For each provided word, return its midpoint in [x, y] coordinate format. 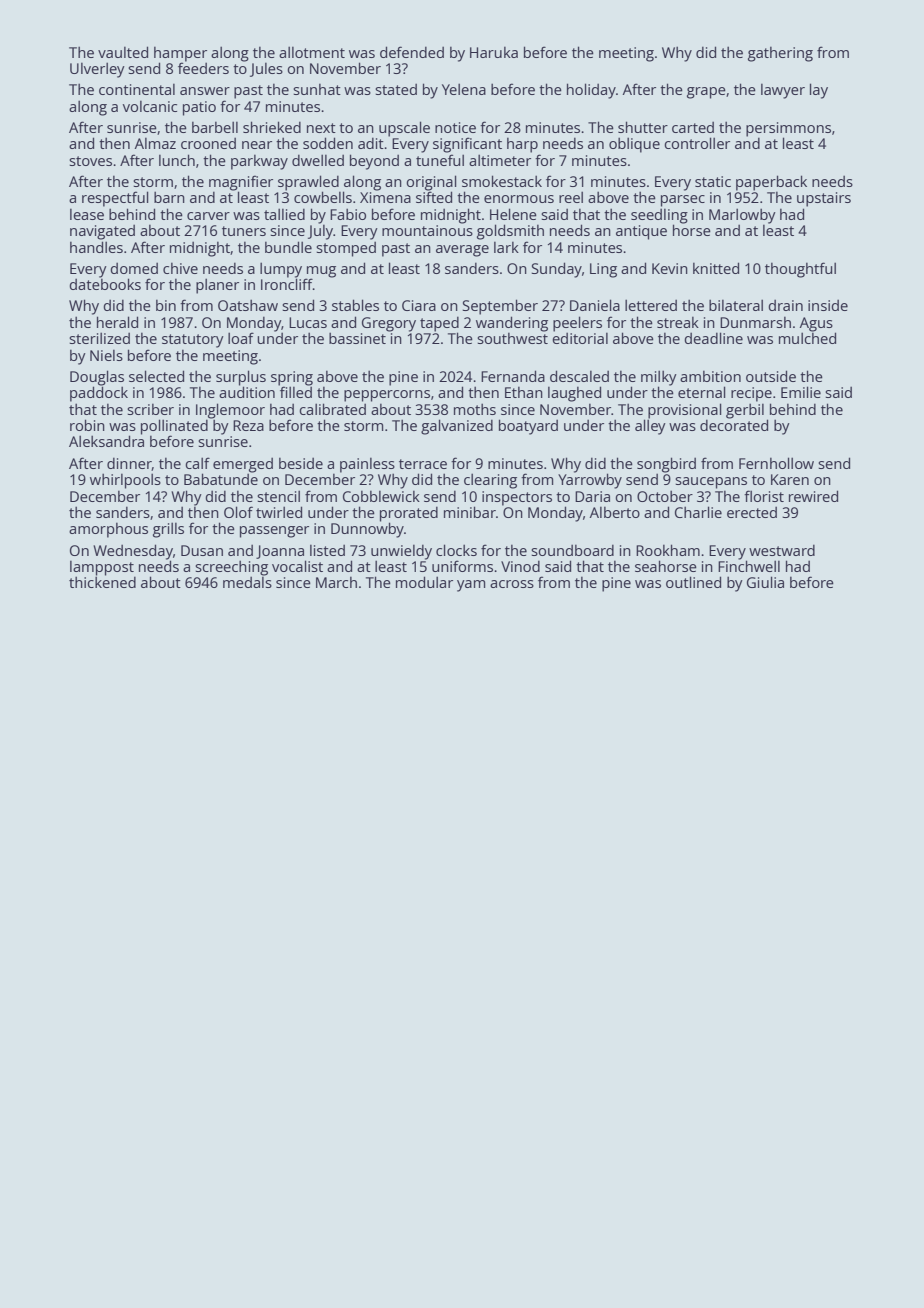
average [462, 251]
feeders [203, 68]
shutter [643, 127]
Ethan [524, 392]
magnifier [241, 183]
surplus [241, 378]
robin [87, 425]
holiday [591, 91]
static [713, 181]
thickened [102, 582]
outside [771, 376]
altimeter [500, 160]
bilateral [736, 305]
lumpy [281, 270]
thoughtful [800, 270]
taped [439, 324]
